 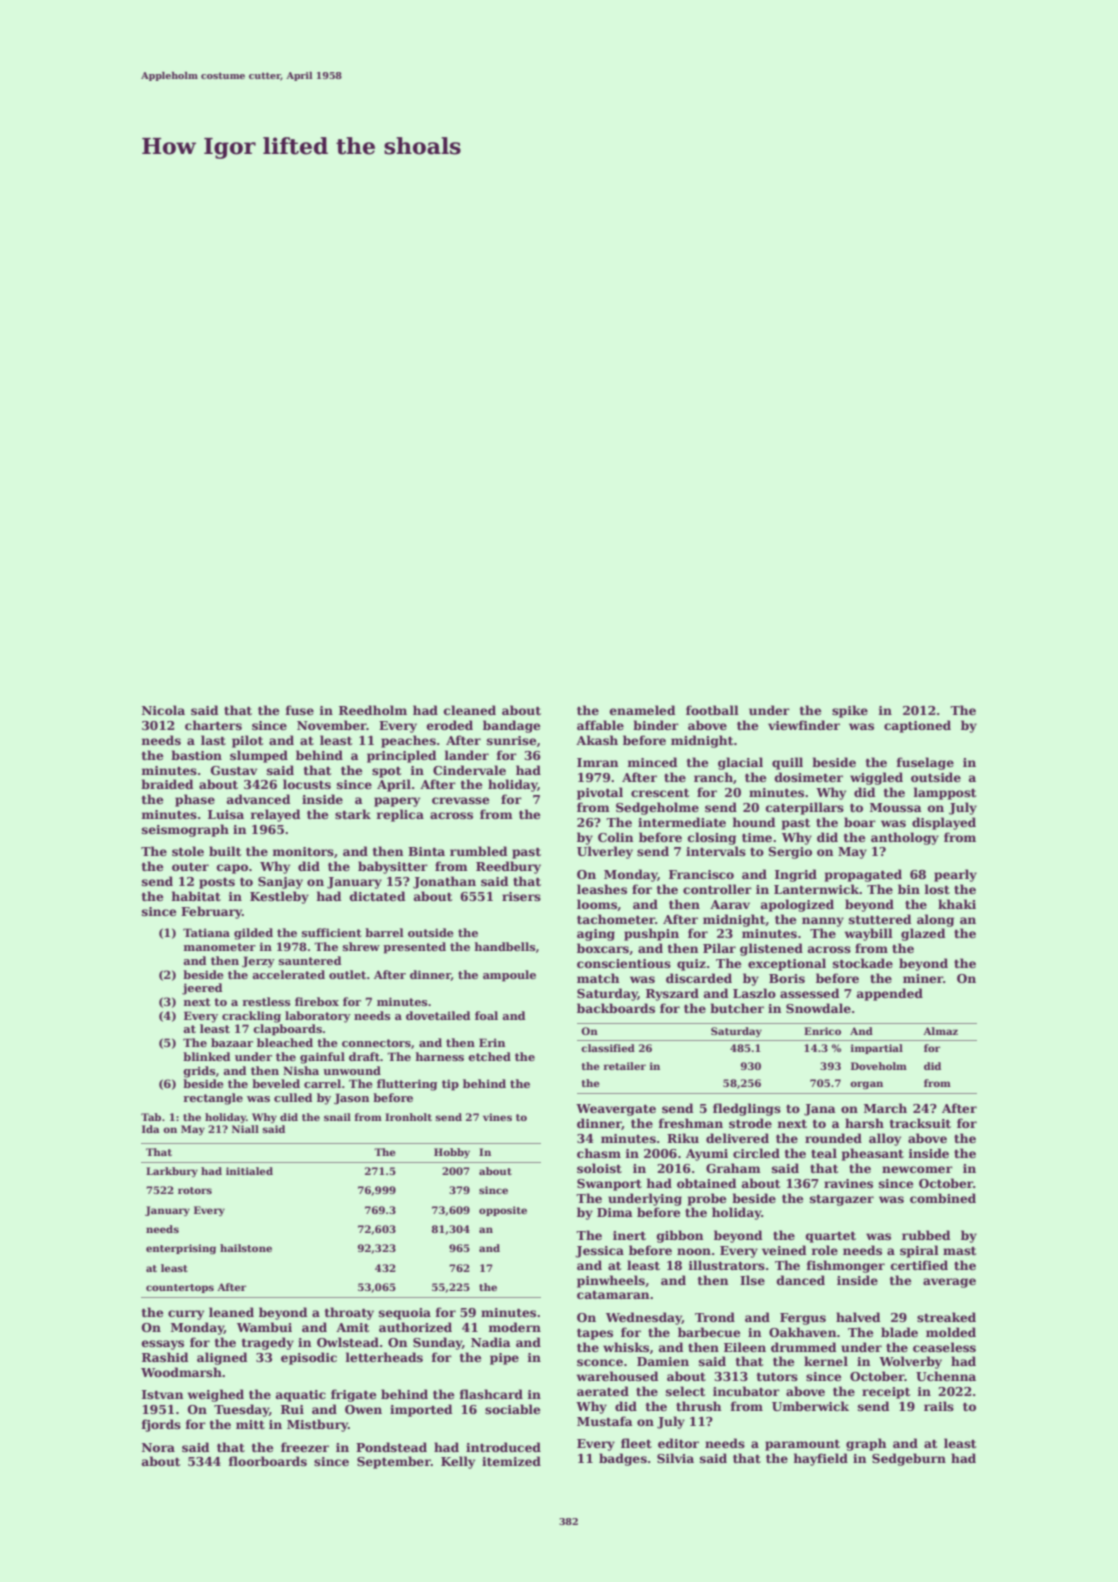 I want to click on dosimeter, so click(x=809, y=777).
